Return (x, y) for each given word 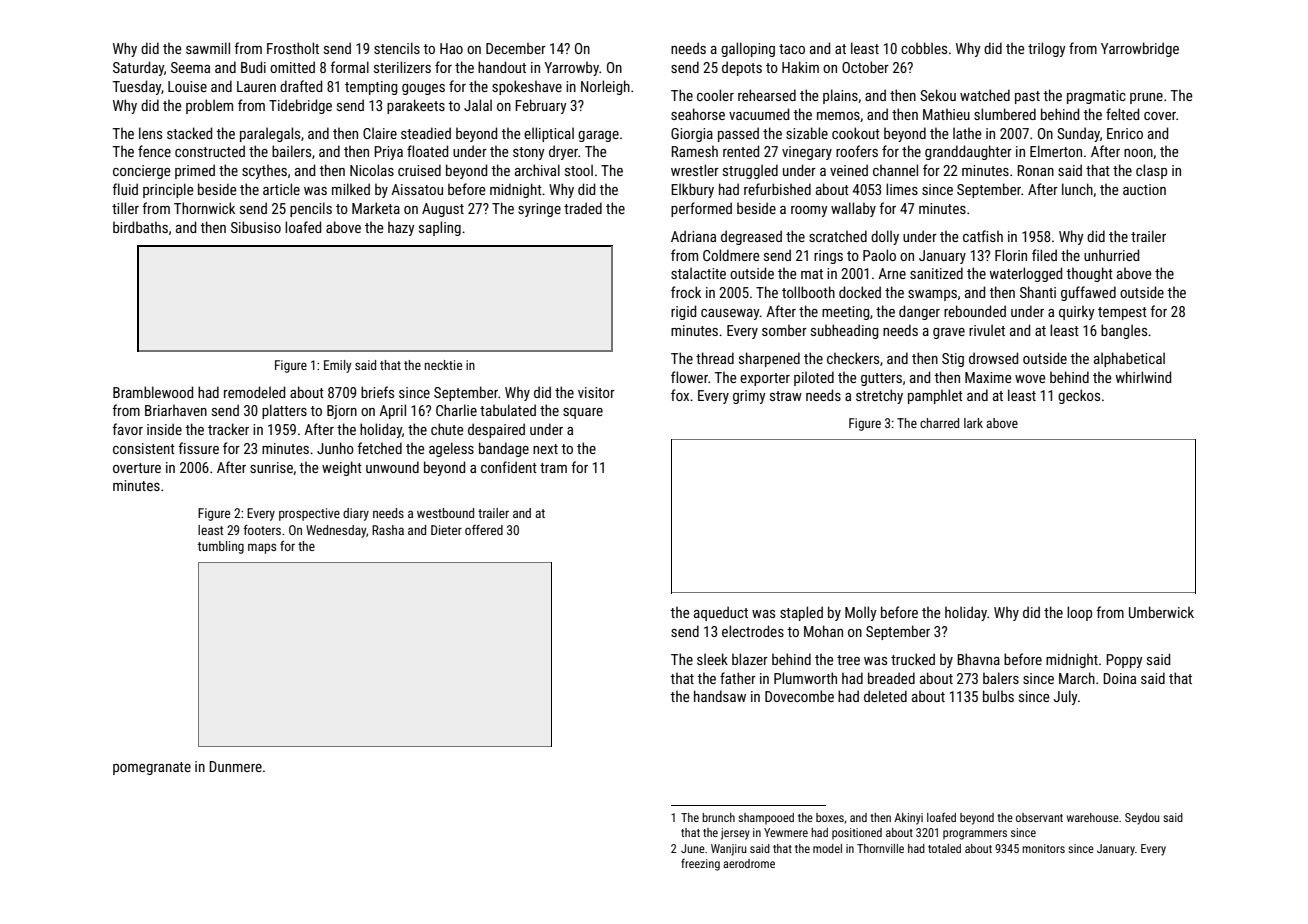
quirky (1077, 312)
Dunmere (235, 766)
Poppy (1124, 661)
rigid (683, 312)
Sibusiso (256, 227)
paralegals (270, 134)
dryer (563, 152)
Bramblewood (153, 392)
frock (686, 292)
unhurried (1111, 255)
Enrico (1125, 133)
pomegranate (152, 768)
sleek (712, 659)
